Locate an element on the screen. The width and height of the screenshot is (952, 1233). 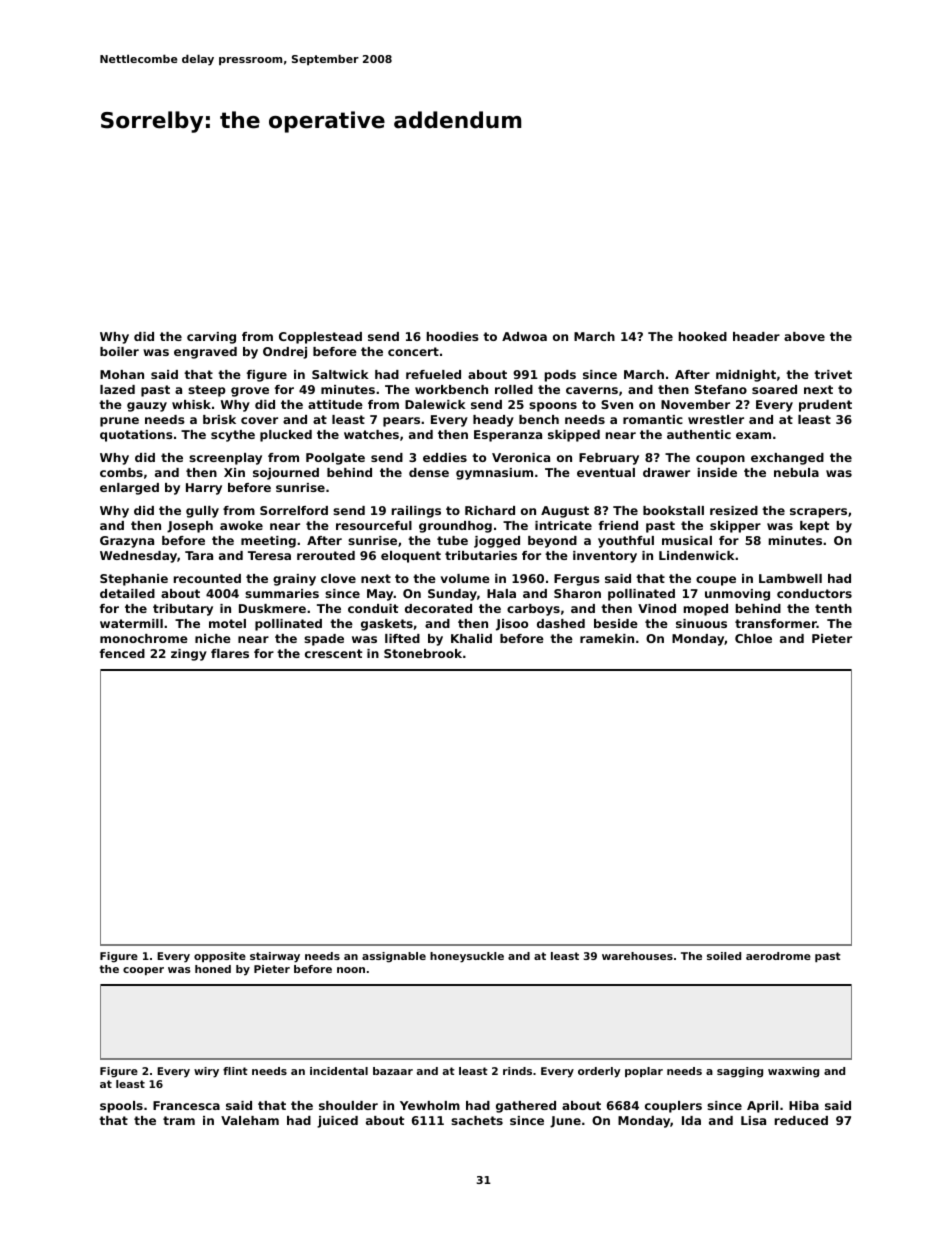
hooked is located at coordinates (703, 336).
